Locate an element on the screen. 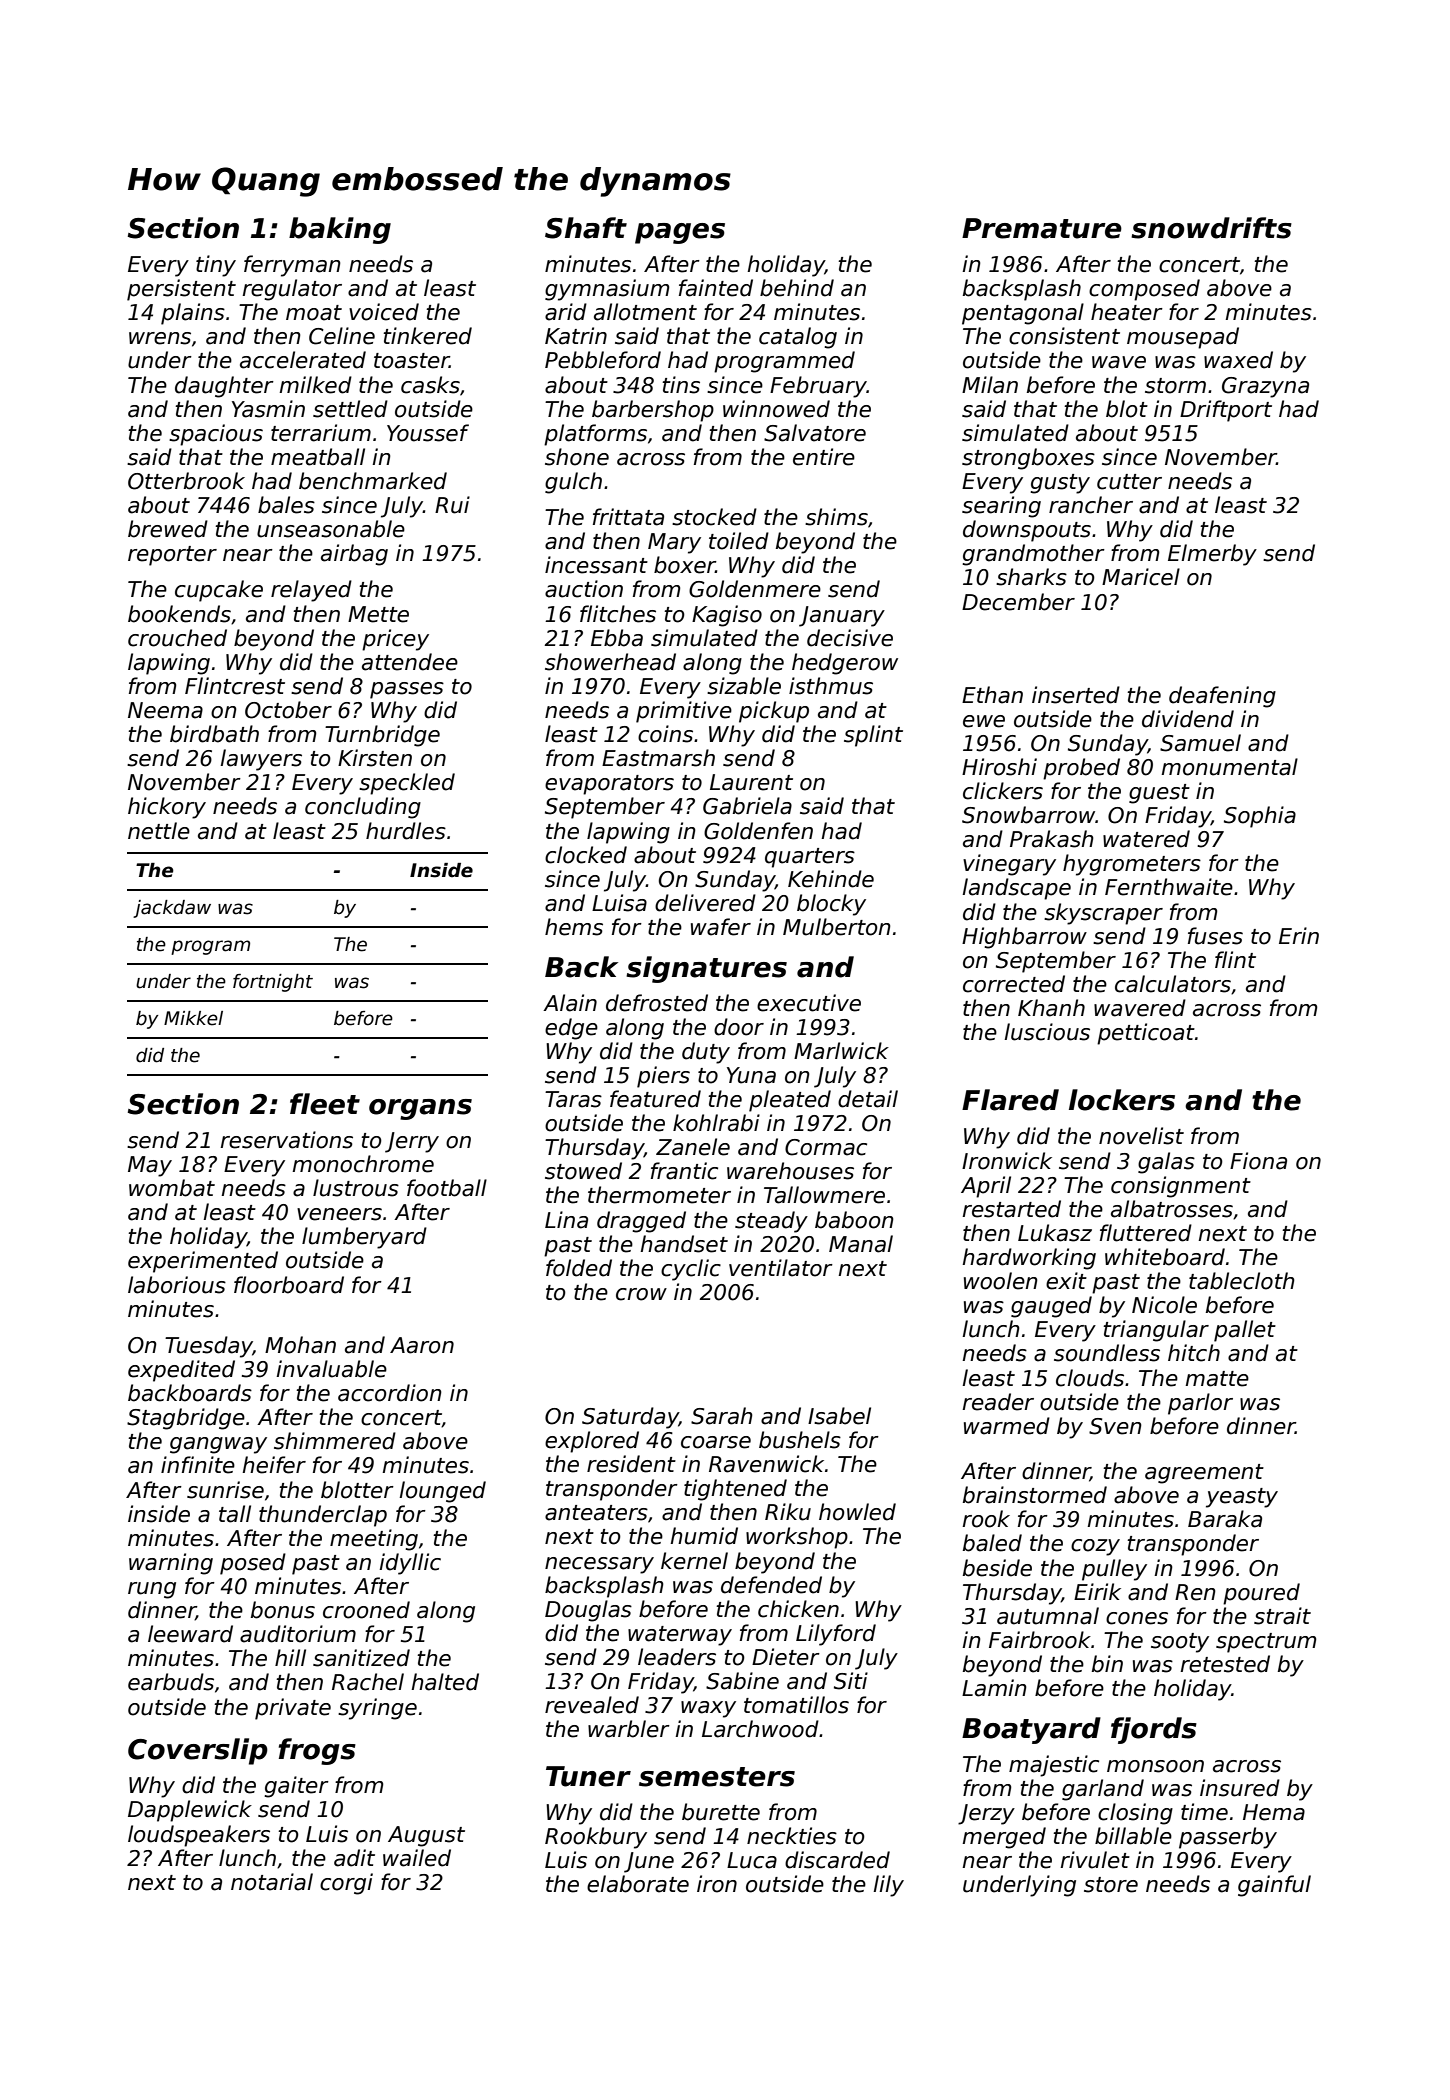 Image resolution: width=1450 pixels, height=2100 pixels. Premature is located at coordinates (1042, 228).
